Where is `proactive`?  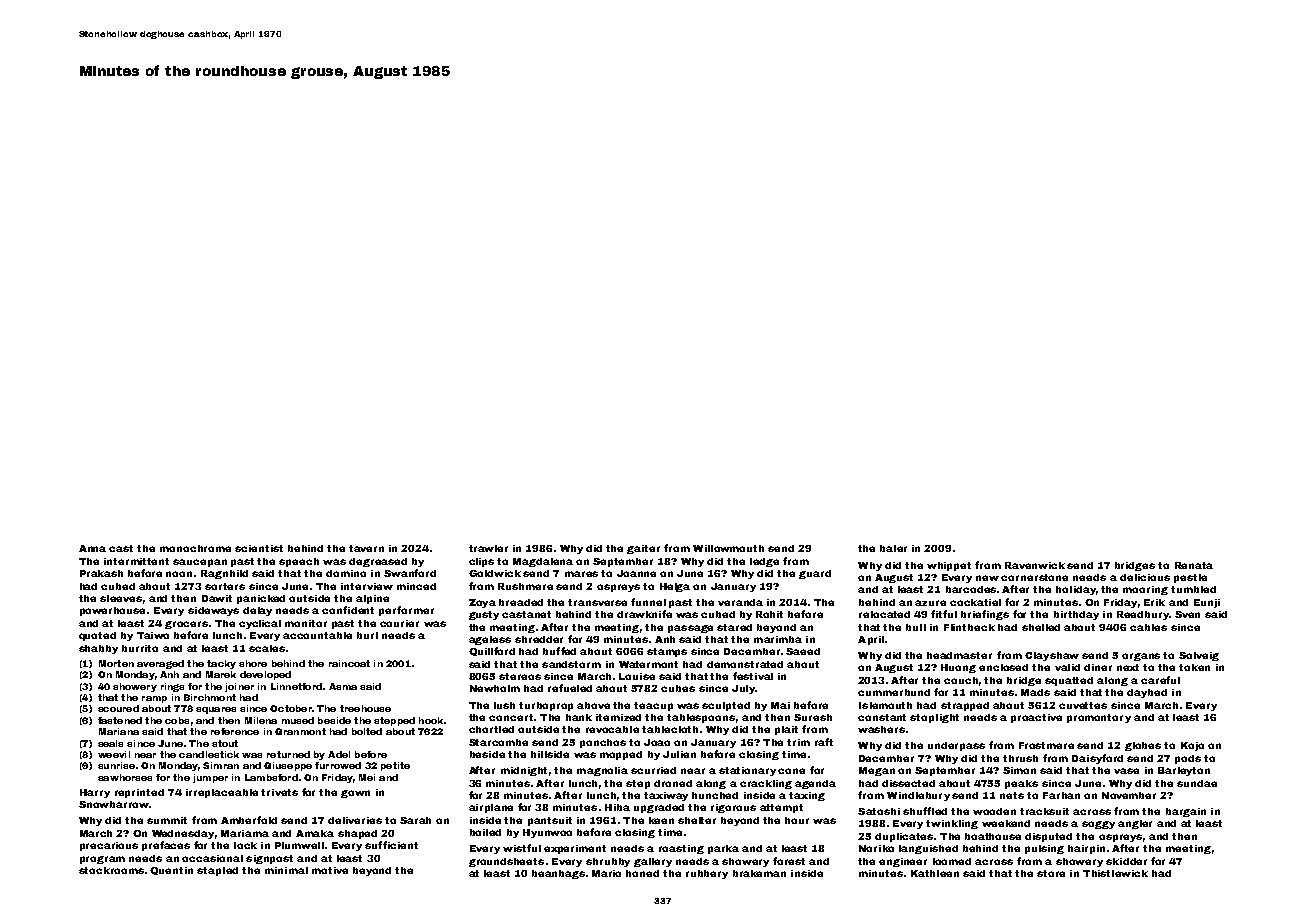
proactive is located at coordinates (1036, 718).
